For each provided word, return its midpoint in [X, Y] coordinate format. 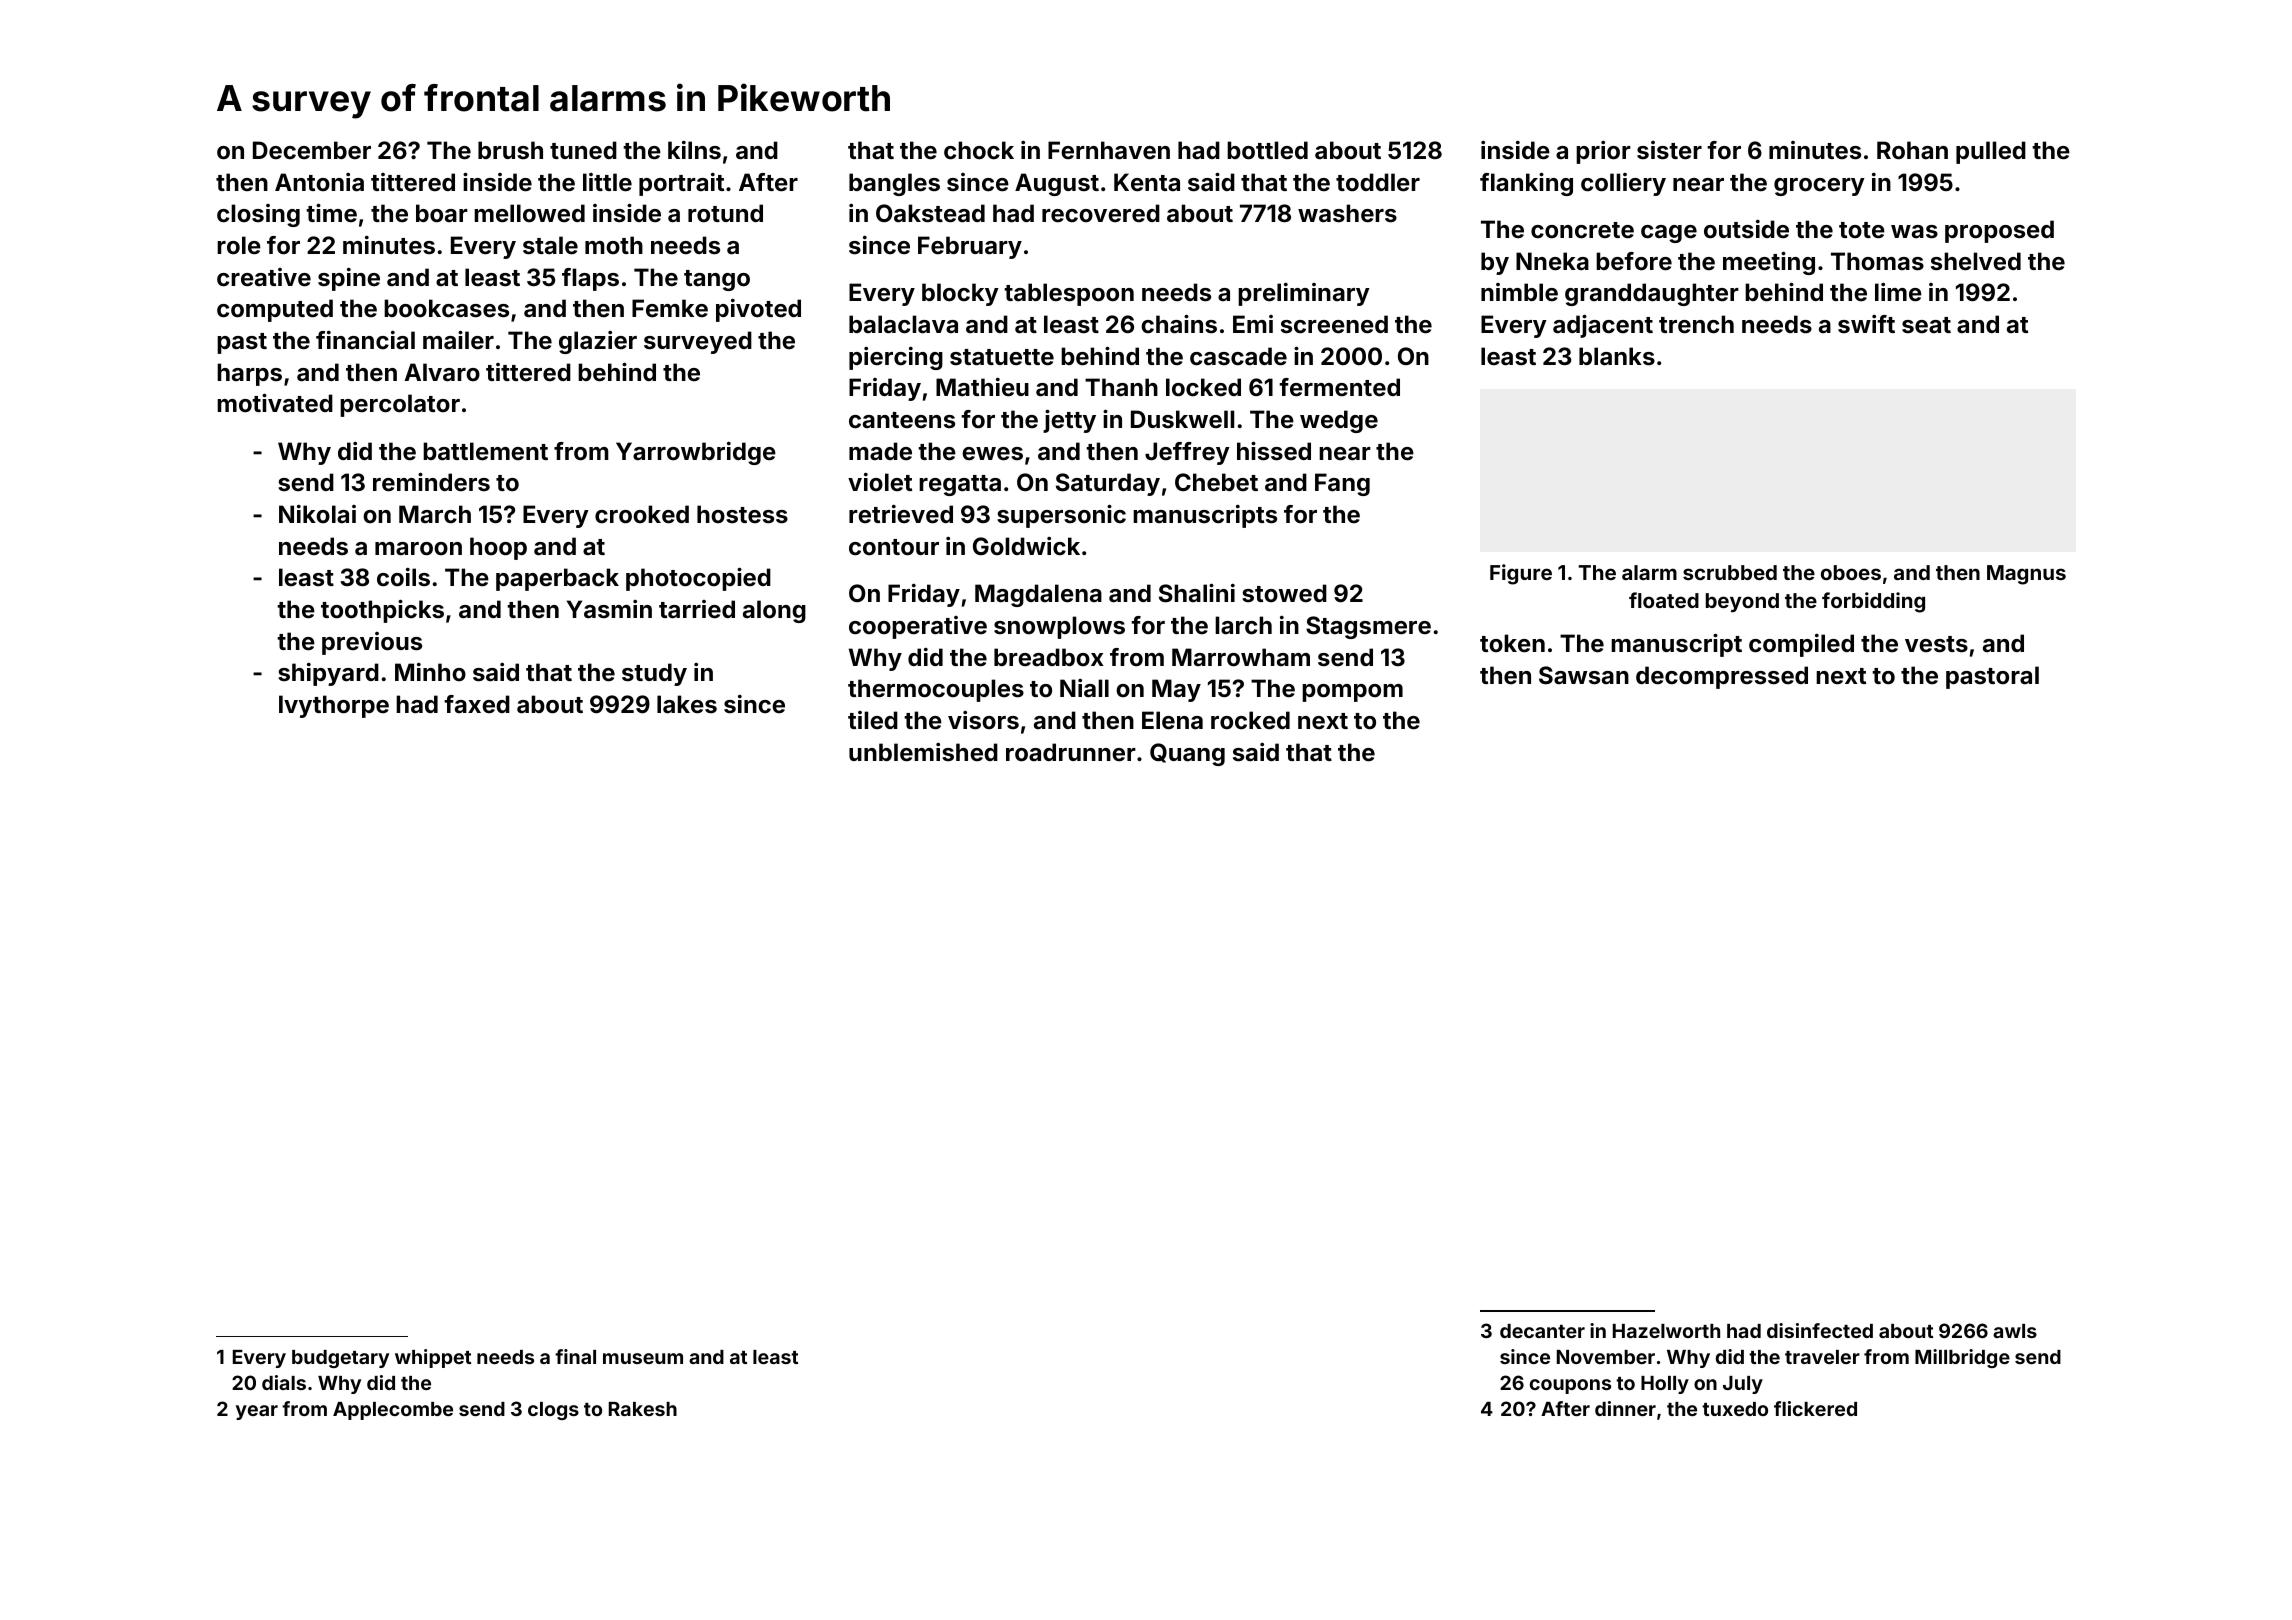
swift [1866, 324]
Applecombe [393, 1411]
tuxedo [1735, 1409]
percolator [400, 405]
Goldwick [1026, 546]
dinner [1625, 1408]
